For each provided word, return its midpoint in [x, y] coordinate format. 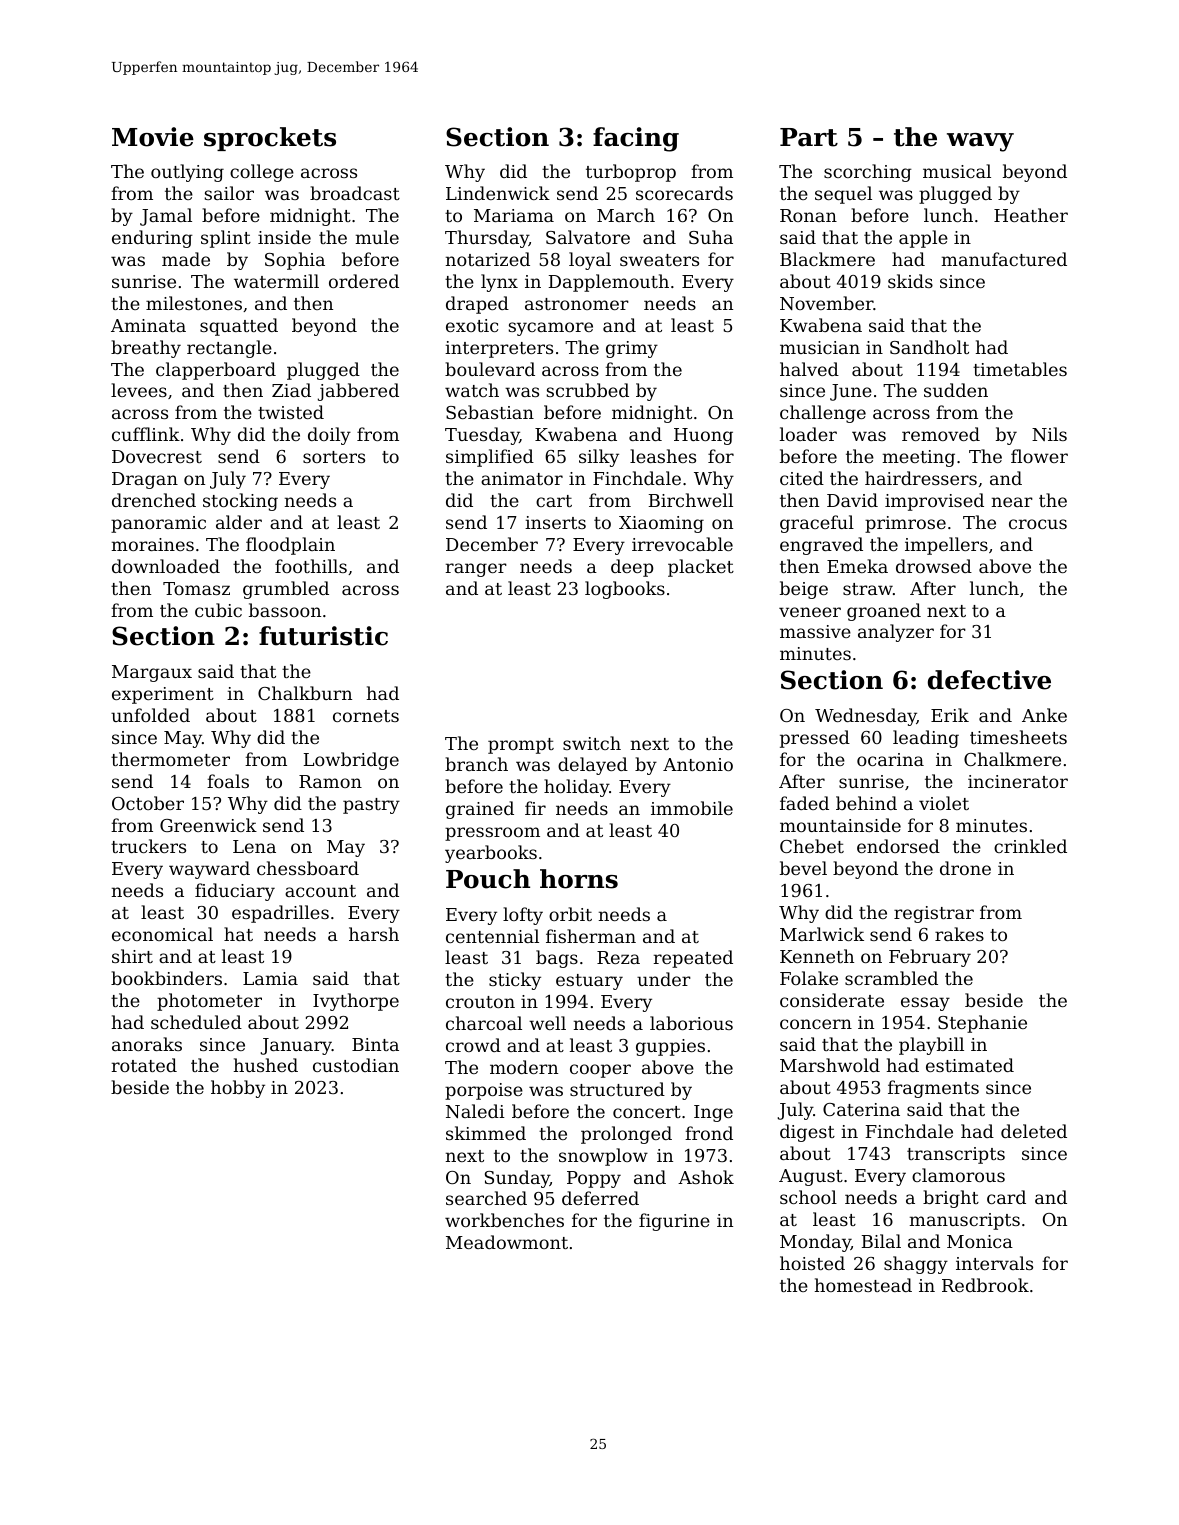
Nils [1049, 434]
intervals [994, 1263]
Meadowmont [507, 1242]
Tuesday [482, 436]
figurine [674, 1222]
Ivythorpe [356, 1002]
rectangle [229, 349]
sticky [515, 981]
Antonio [698, 764]
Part [809, 137]
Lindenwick [498, 193]
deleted [1034, 1131]
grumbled [286, 590]
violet [944, 803]
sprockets [270, 139]
